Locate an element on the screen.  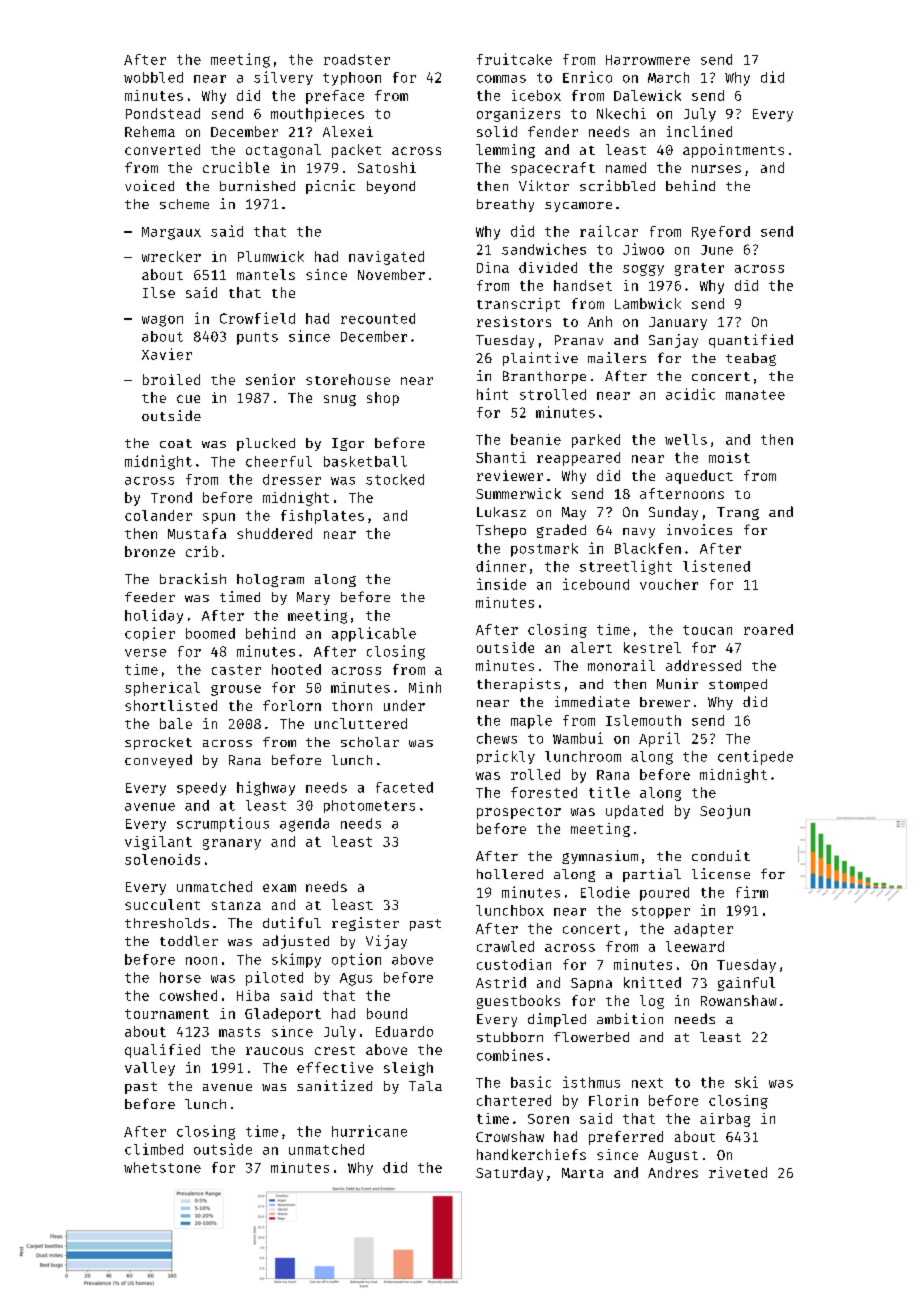
boomed is located at coordinates (210, 633).
